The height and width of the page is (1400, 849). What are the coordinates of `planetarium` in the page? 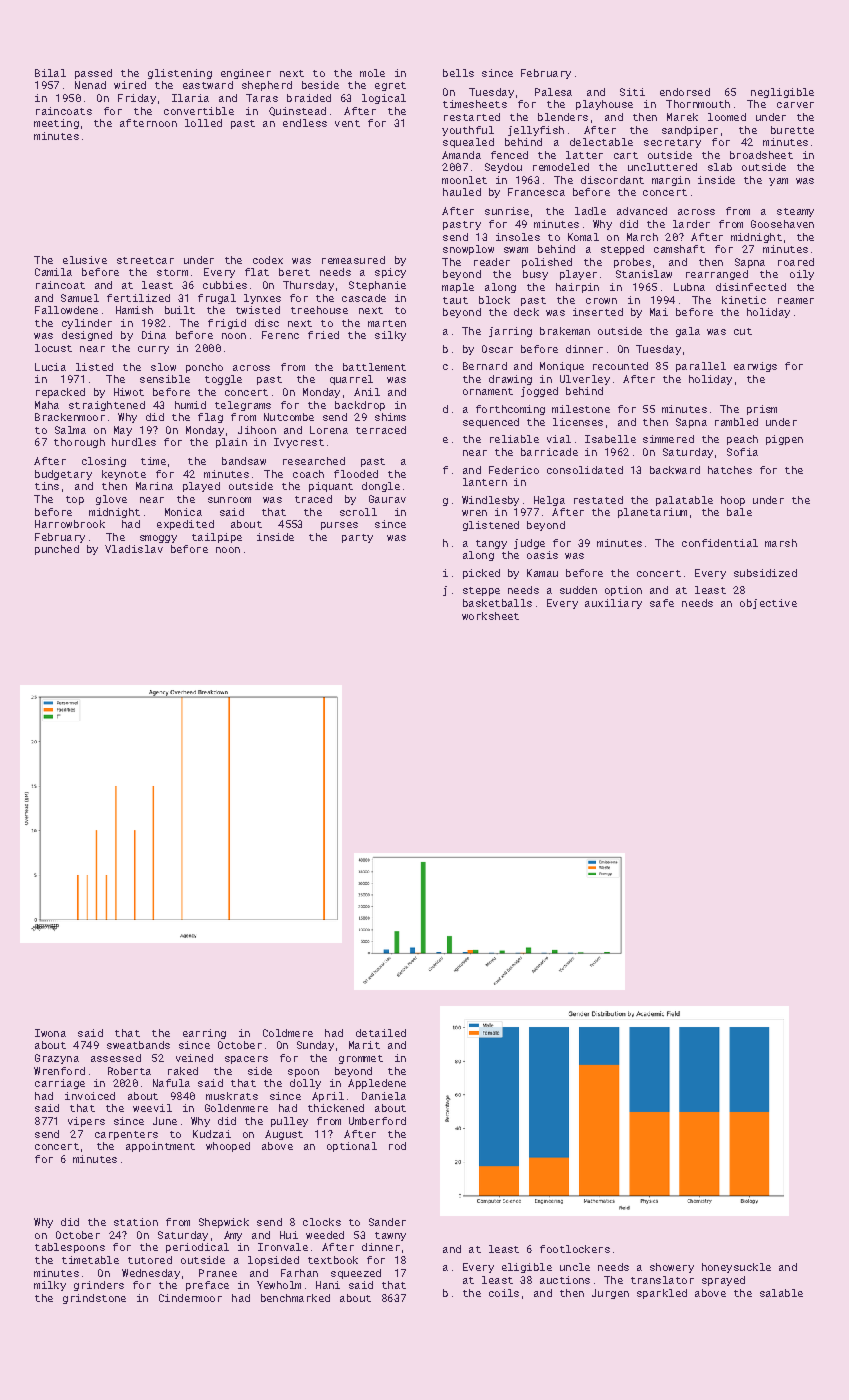 It's located at (652, 513).
